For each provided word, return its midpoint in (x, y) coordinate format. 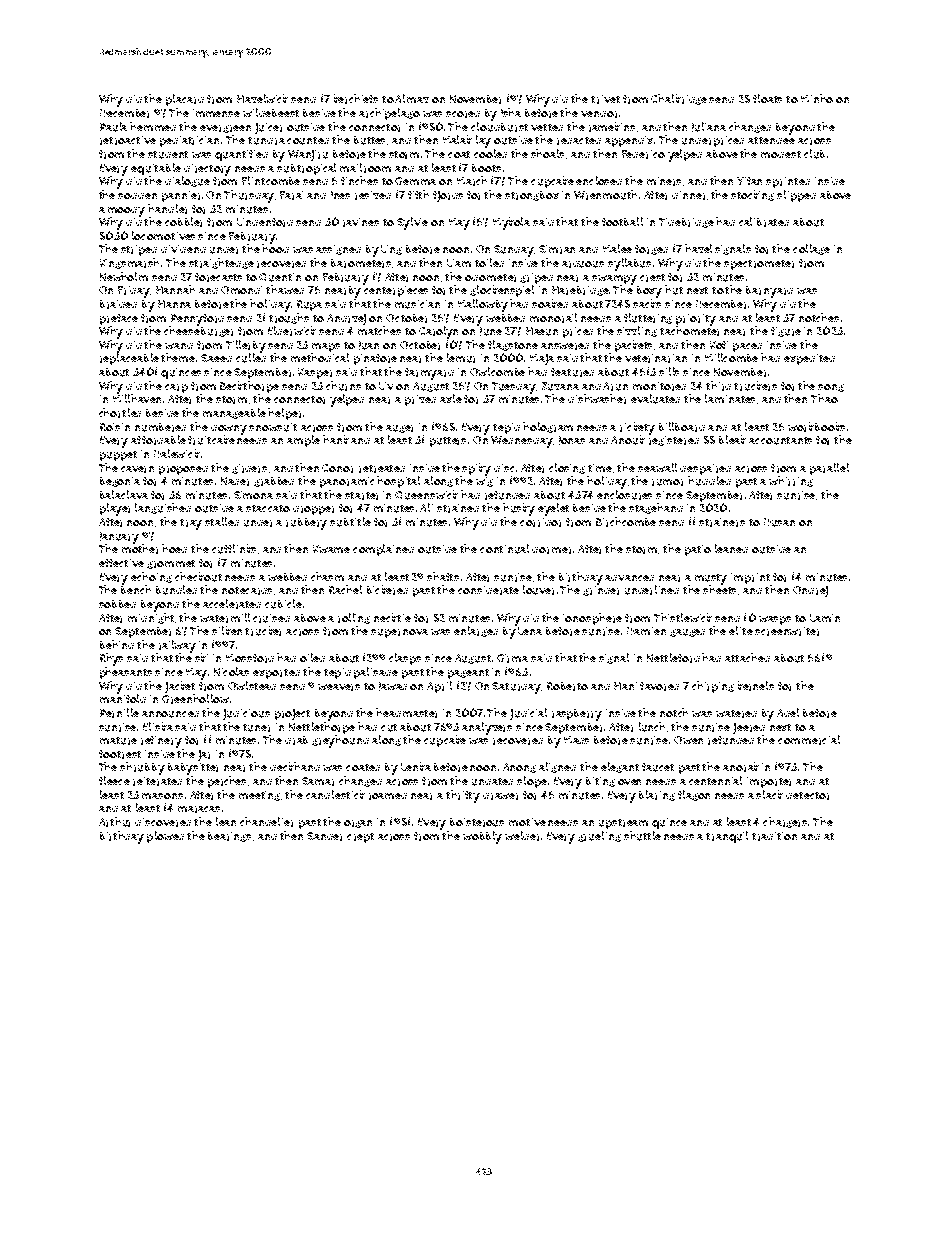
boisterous (477, 822)
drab (296, 740)
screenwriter (787, 631)
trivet (605, 99)
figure (786, 332)
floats (767, 98)
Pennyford (197, 320)
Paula (113, 127)
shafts (443, 576)
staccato (268, 508)
